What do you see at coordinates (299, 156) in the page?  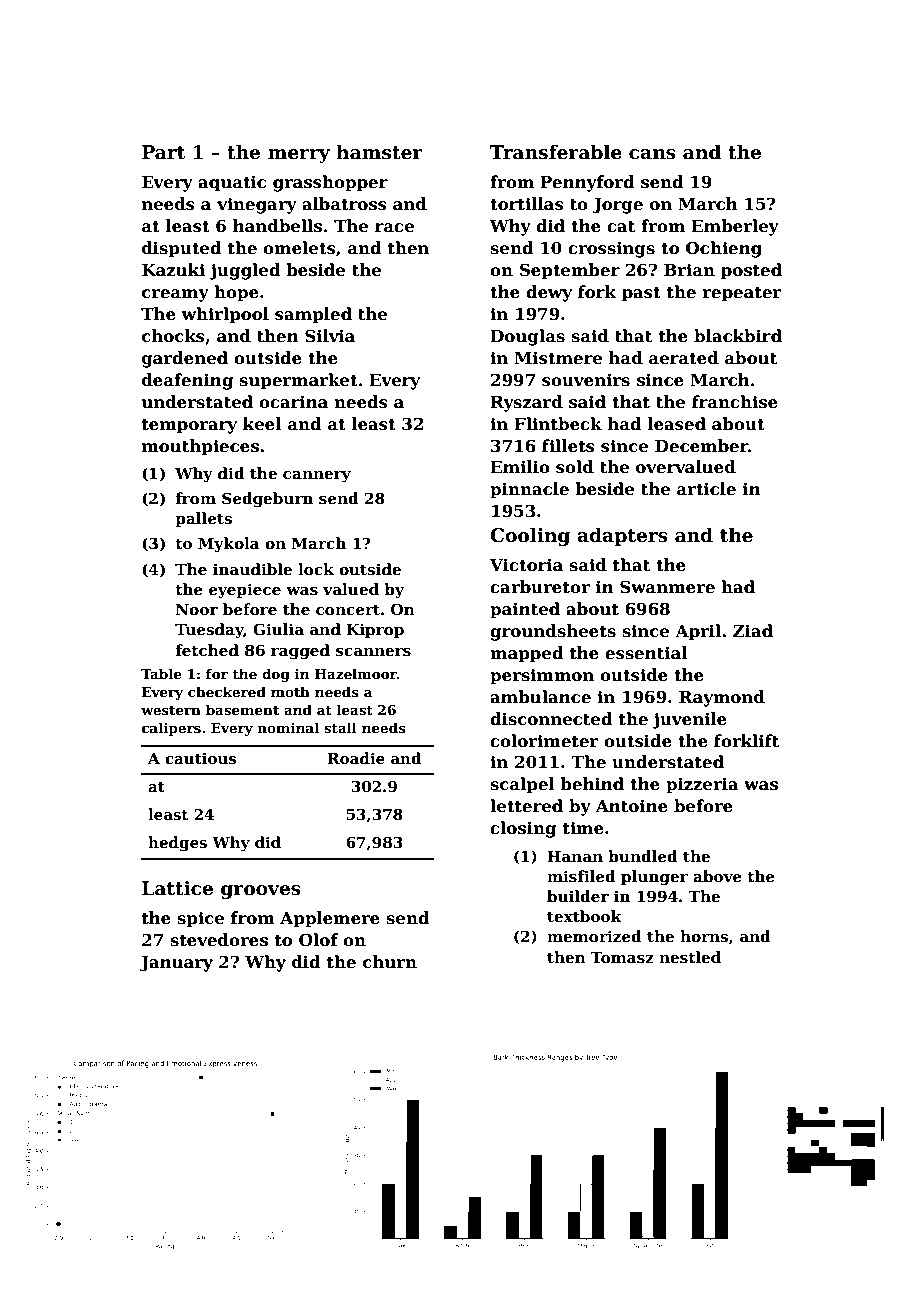 I see `merry` at bounding box center [299, 156].
